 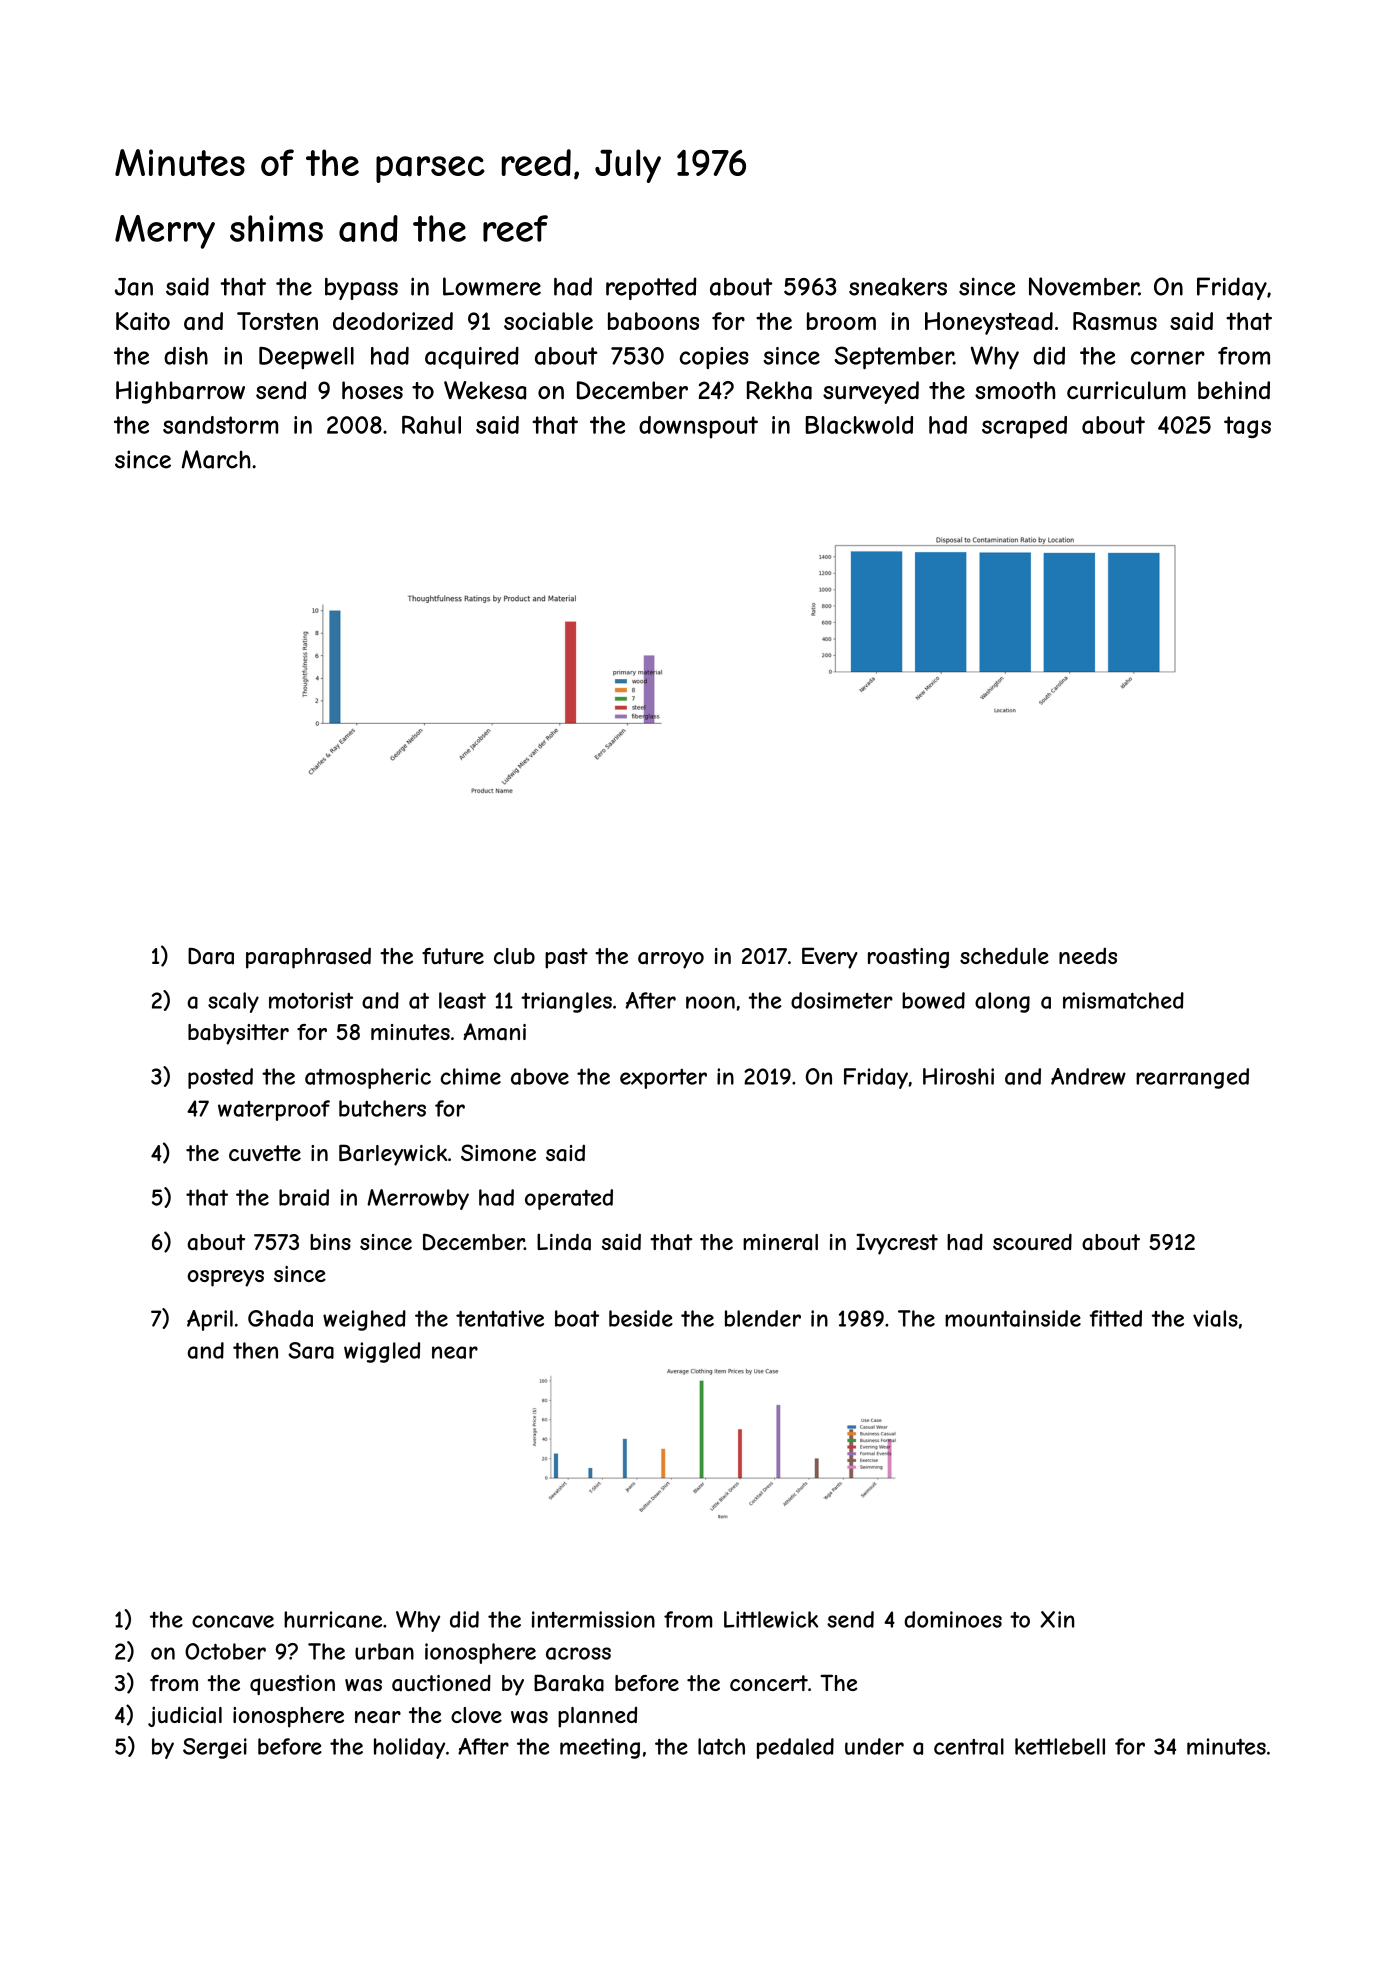 What do you see at coordinates (1088, 956) in the screenshot?
I see `needs` at bounding box center [1088, 956].
